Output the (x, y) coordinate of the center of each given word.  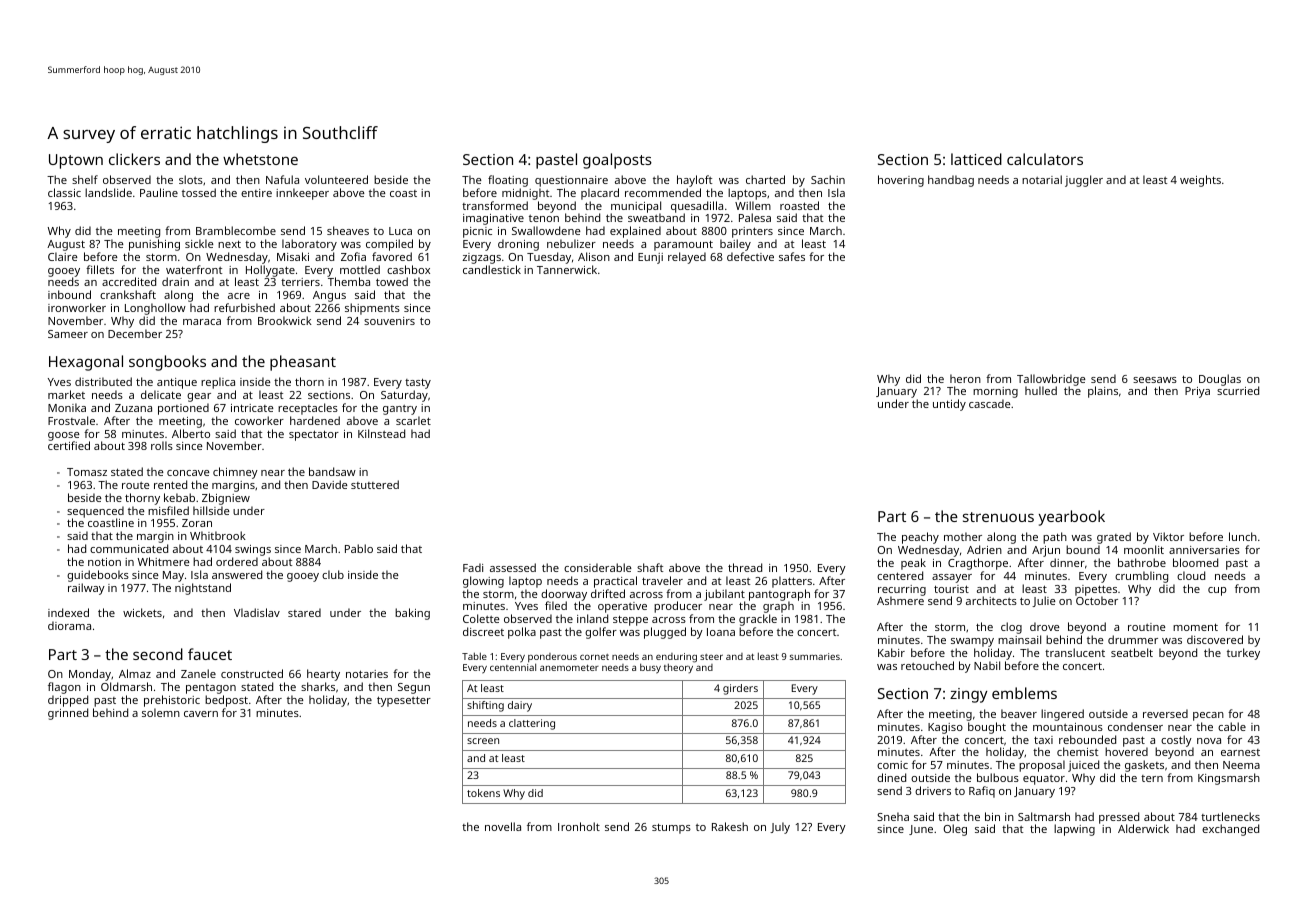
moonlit (1144, 549)
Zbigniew (226, 499)
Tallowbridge (1051, 380)
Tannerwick (567, 269)
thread (745, 567)
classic (64, 192)
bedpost (226, 701)
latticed (976, 159)
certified (69, 446)
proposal (1042, 766)
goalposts (617, 161)
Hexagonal (86, 363)
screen (483, 741)
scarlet (413, 420)
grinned (68, 714)
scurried (1238, 391)
